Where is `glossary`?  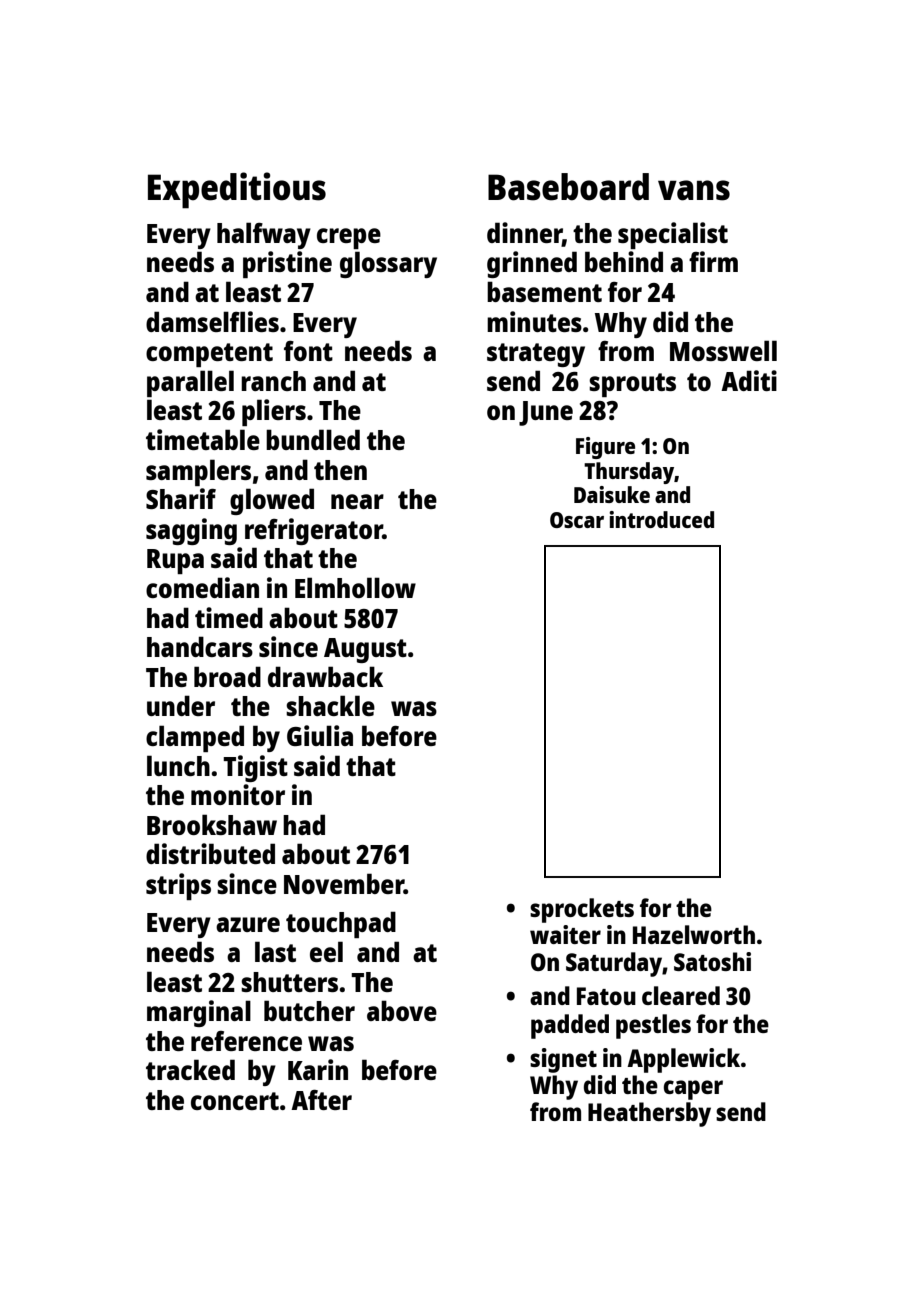
glossary is located at coordinates (388, 264).
